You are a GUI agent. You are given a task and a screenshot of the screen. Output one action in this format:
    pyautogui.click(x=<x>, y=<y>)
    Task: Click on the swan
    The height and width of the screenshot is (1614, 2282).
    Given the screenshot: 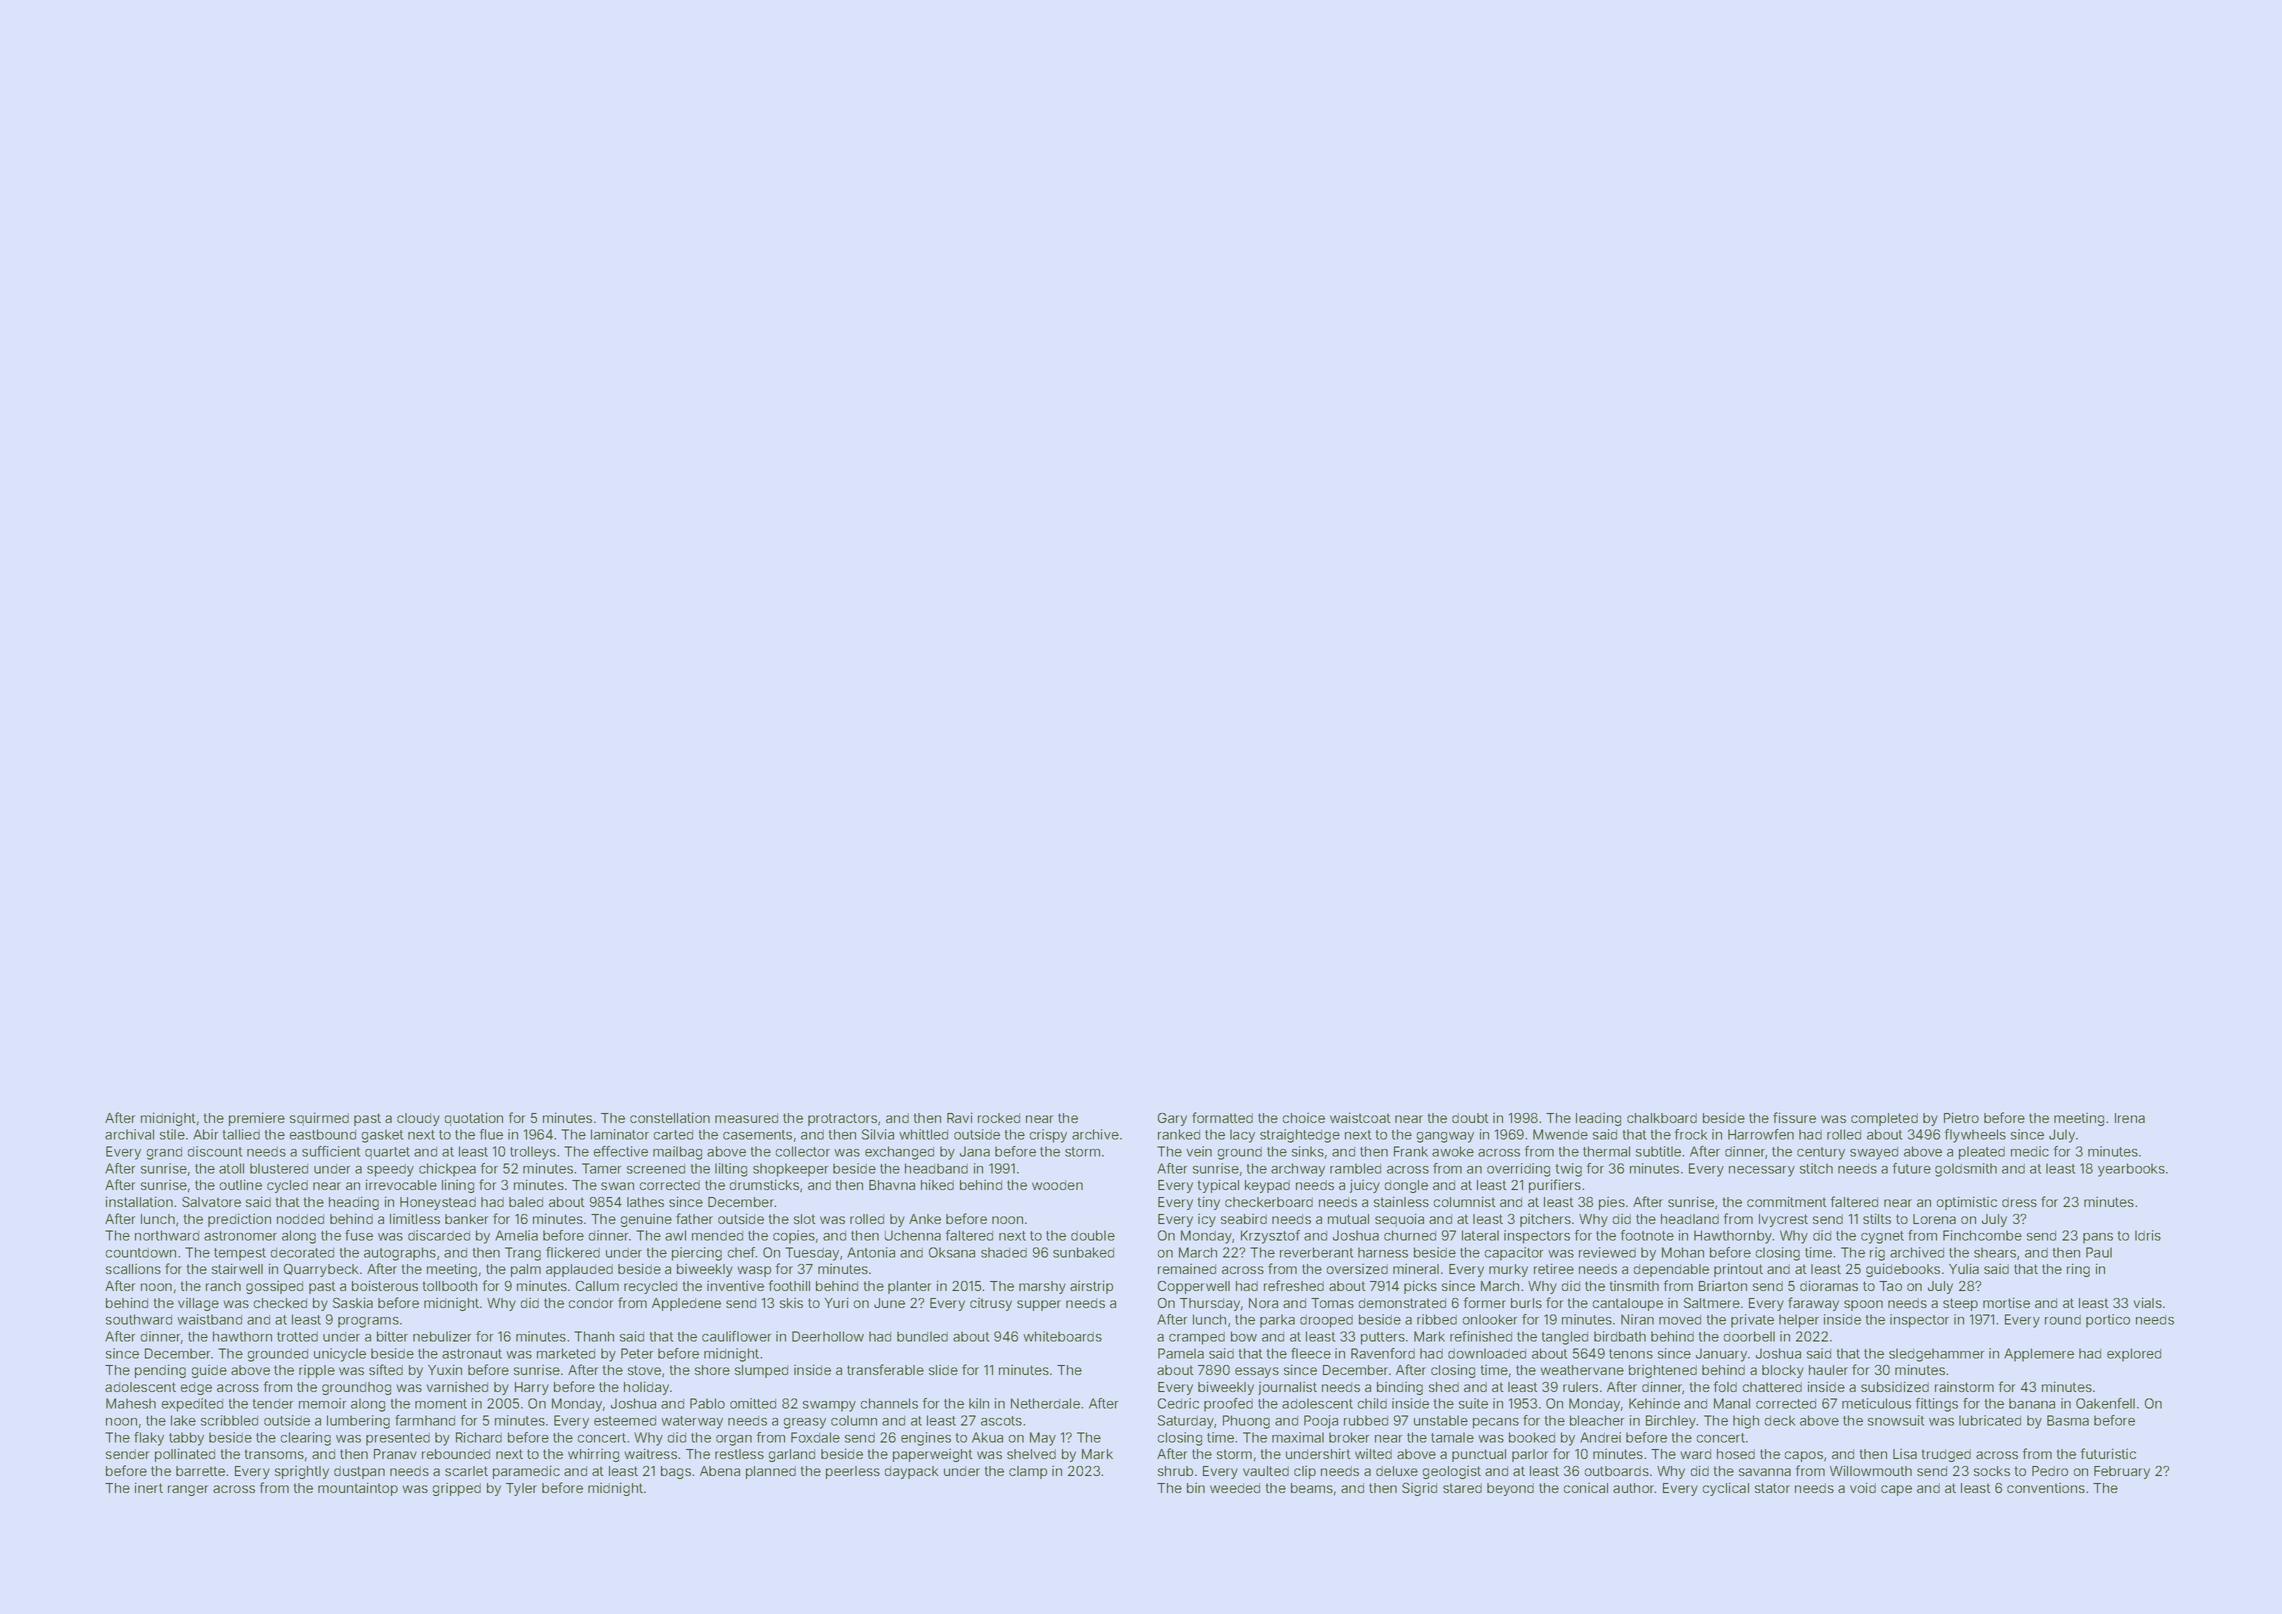 What is the action you would take?
    pyautogui.click(x=617, y=1186)
